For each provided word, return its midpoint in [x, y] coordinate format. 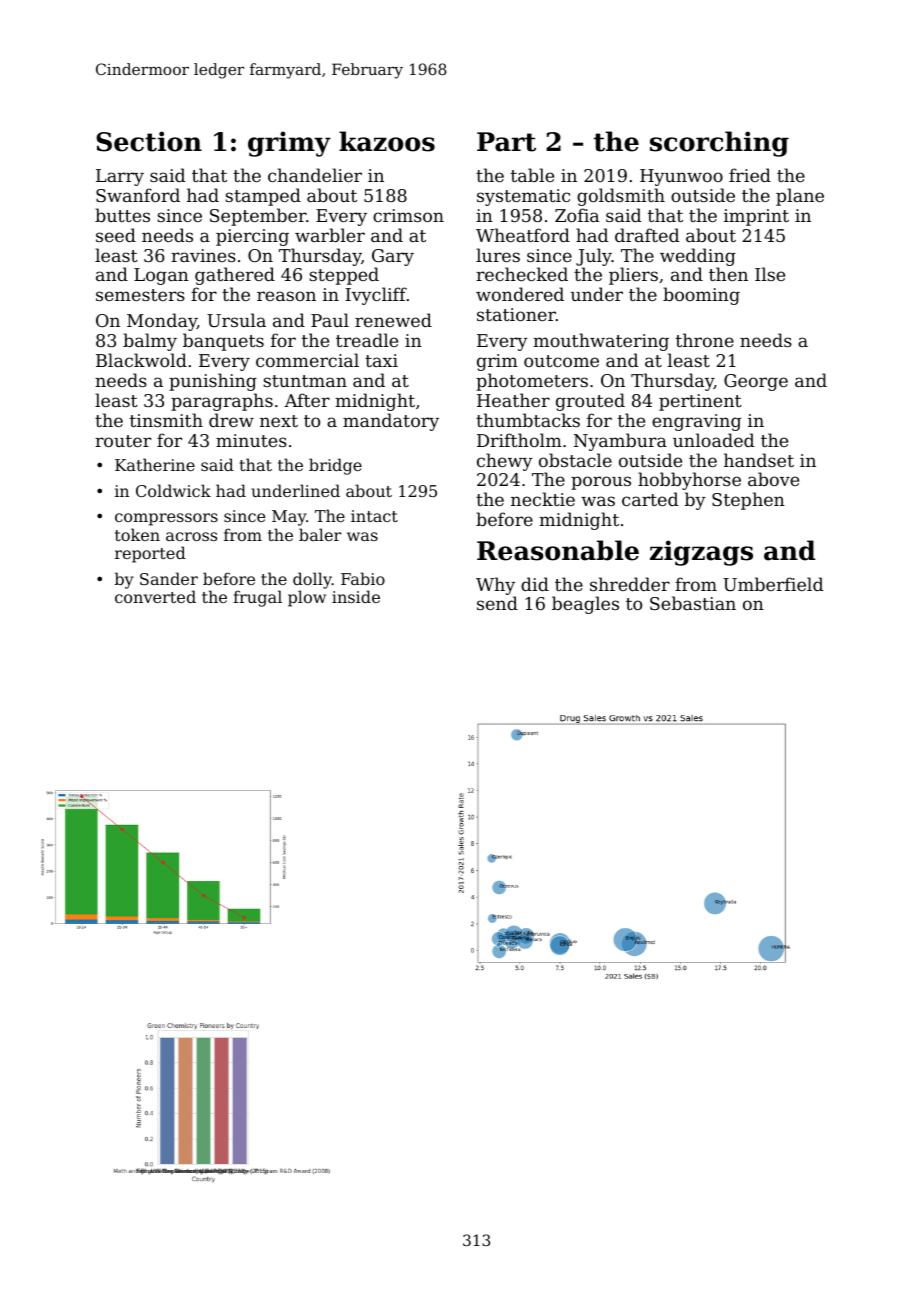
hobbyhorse [689, 481]
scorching [719, 144]
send [497, 603]
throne [705, 340]
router [123, 441]
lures [498, 255]
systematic [523, 197]
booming [701, 296]
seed [116, 235]
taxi [381, 360]
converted [155, 596]
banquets [223, 342]
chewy [505, 462]
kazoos [387, 141]
